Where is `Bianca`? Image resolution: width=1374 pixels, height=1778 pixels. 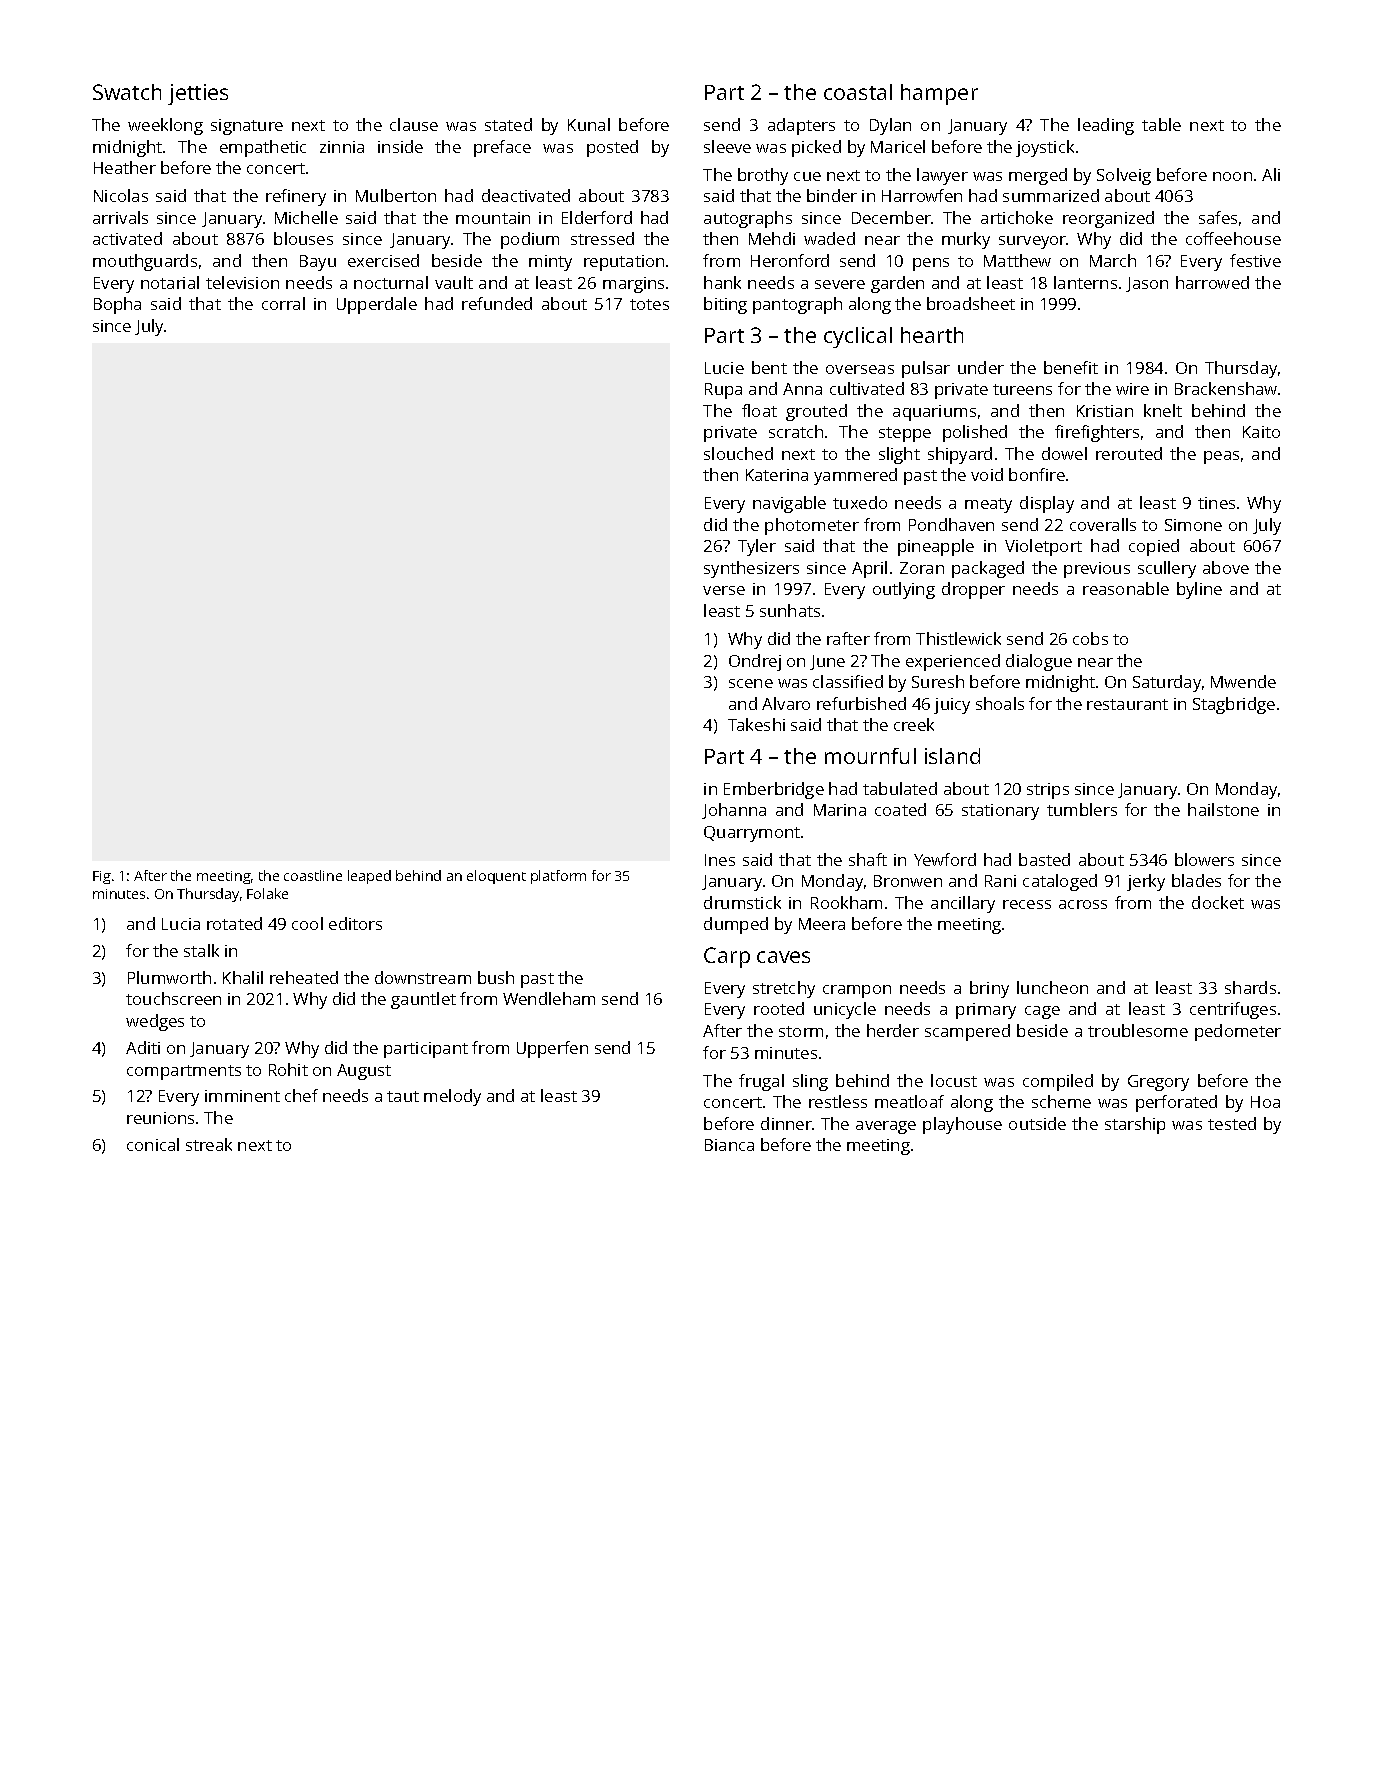 Bianca is located at coordinates (729, 1145).
